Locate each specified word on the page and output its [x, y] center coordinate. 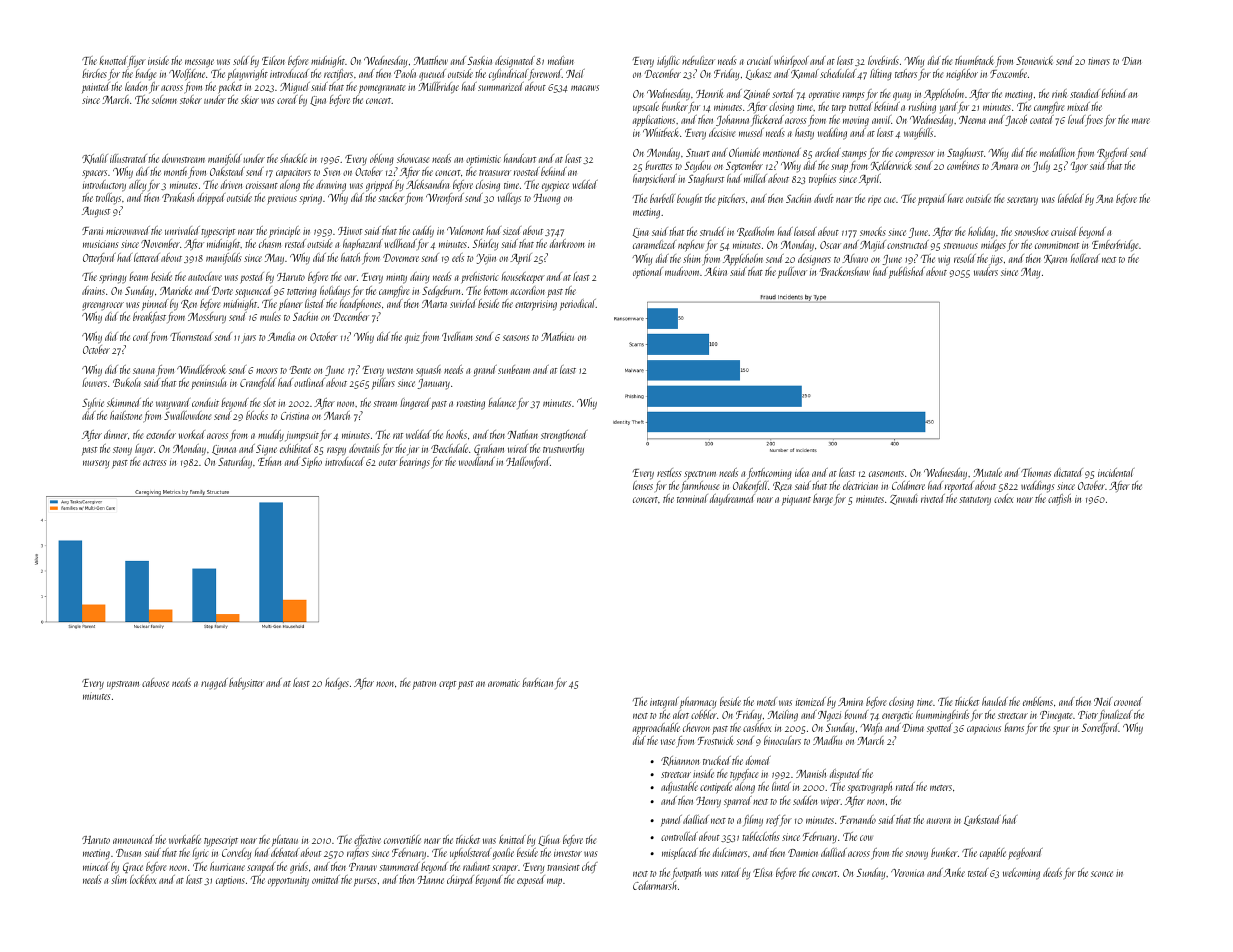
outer [388, 463]
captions [230, 881]
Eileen [273, 60]
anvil [881, 119]
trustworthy [563, 450]
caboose [155, 682]
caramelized [654, 244]
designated [515, 62]
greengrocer [103, 306]
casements [886, 474]
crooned [1128, 701]
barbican [537, 682]
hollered [1085, 258]
